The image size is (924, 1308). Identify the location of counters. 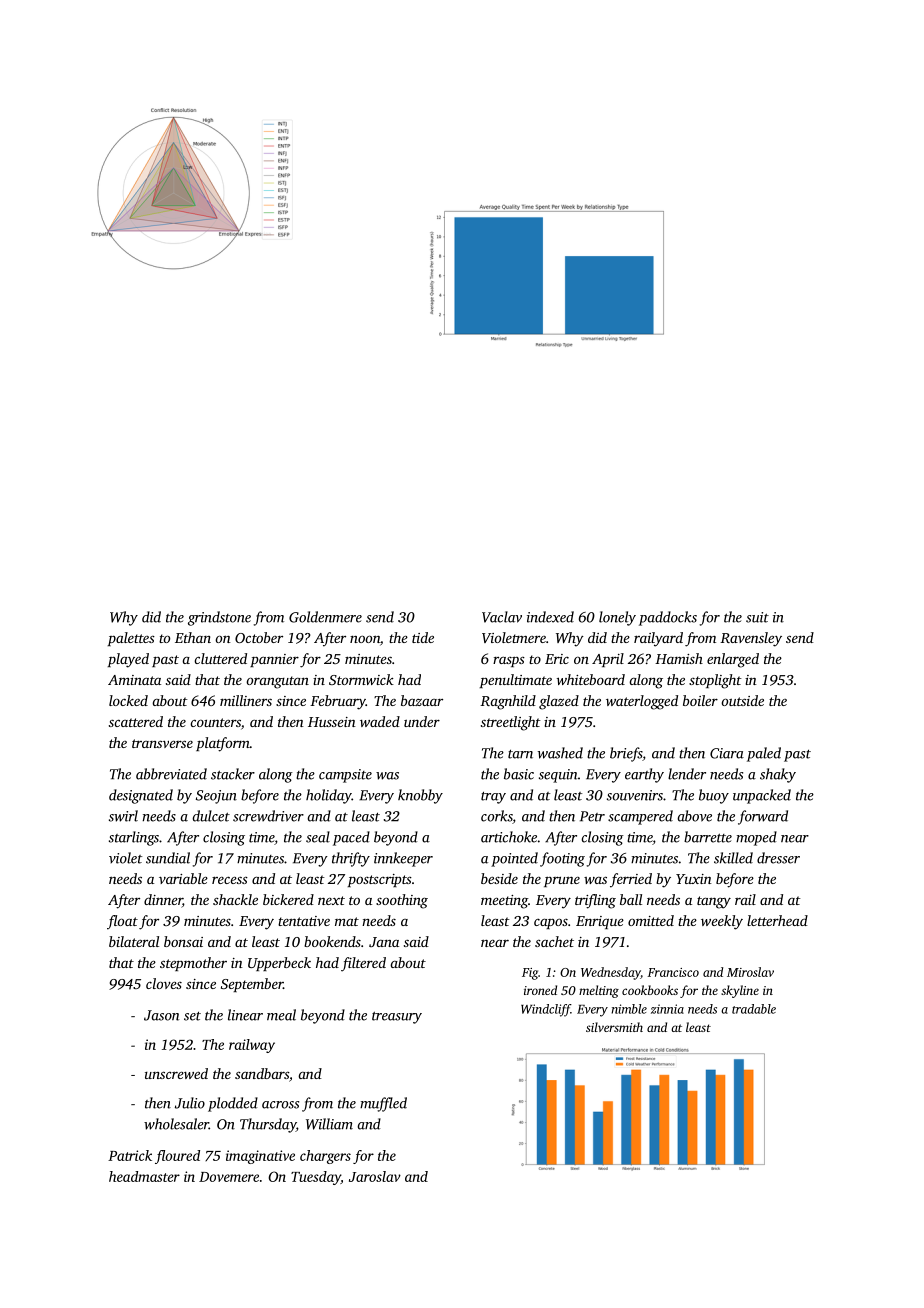
(215, 722).
